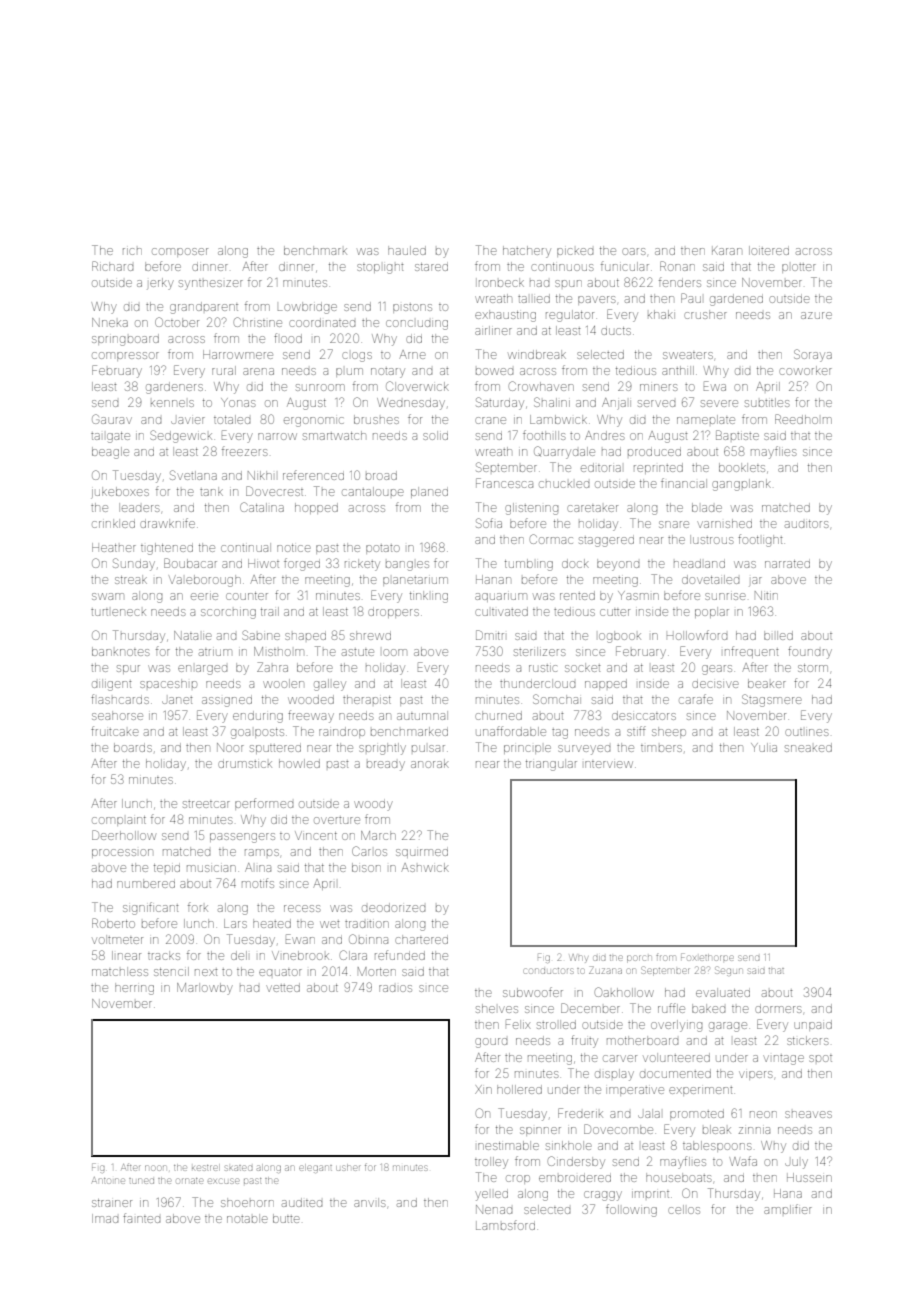 This screenshot has width=924, height=1308. Describe the element at coordinates (407, 250) in the screenshot. I see `hauled` at that location.
